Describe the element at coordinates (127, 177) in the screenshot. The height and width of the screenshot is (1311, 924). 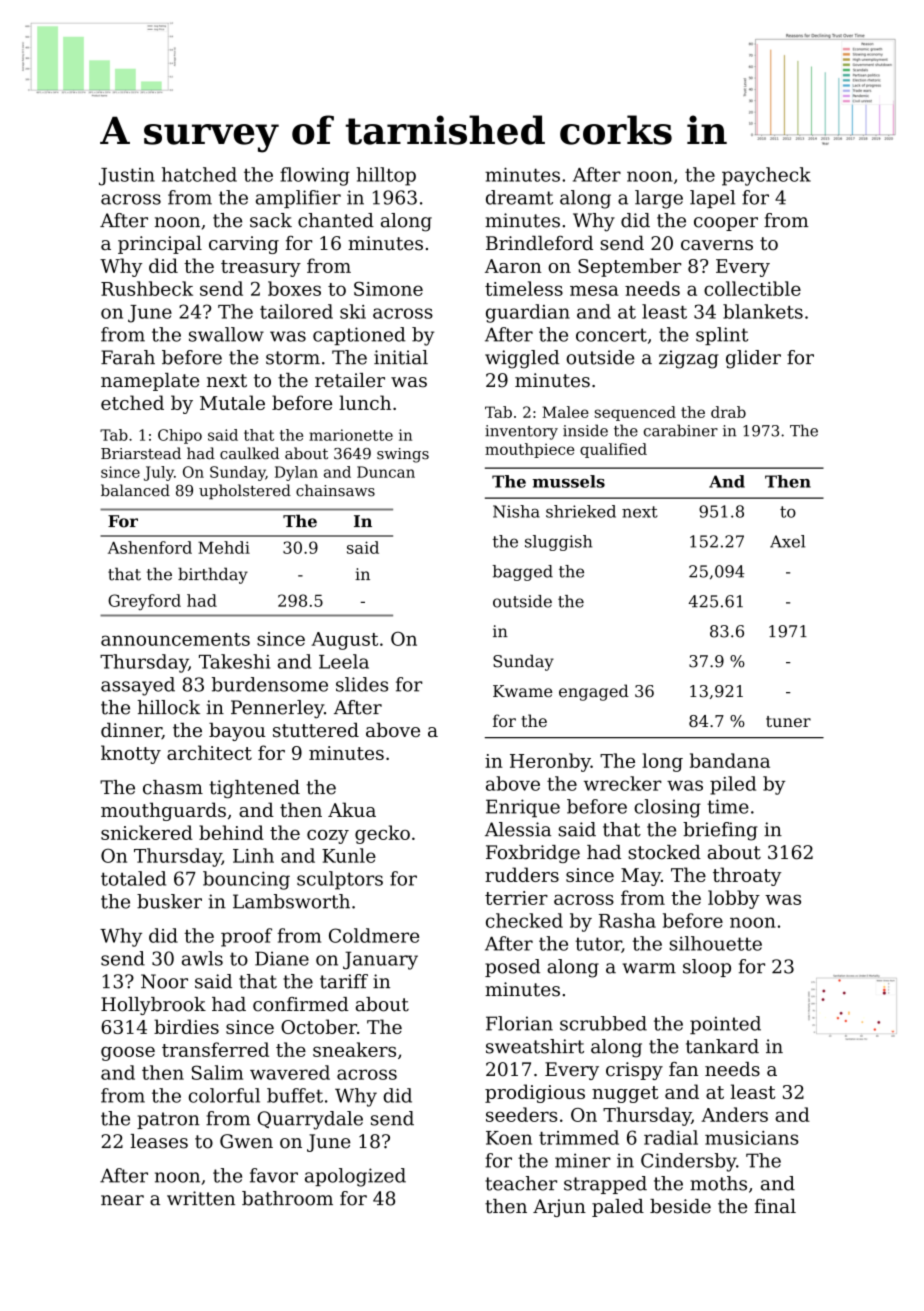
I see `Justin` at that location.
